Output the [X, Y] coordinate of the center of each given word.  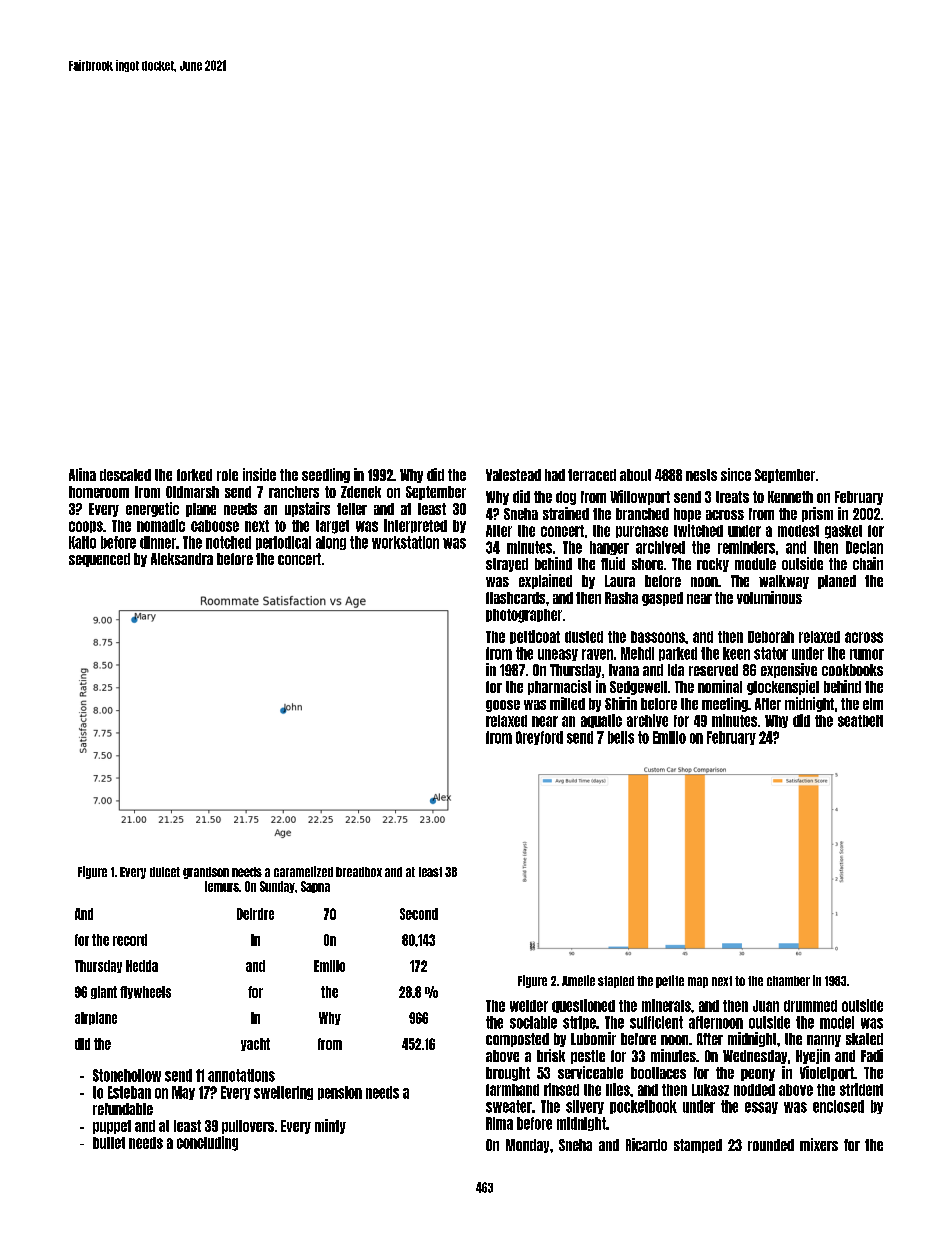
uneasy [558, 655]
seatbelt [860, 721]
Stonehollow [127, 1075]
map [698, 982]
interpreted [415, 526]
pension [340, 1093]
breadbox [359, 872]
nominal [720, 686]
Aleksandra [182, 559]
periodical [283, 543]
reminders [746, 547]
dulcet [165, 872]
